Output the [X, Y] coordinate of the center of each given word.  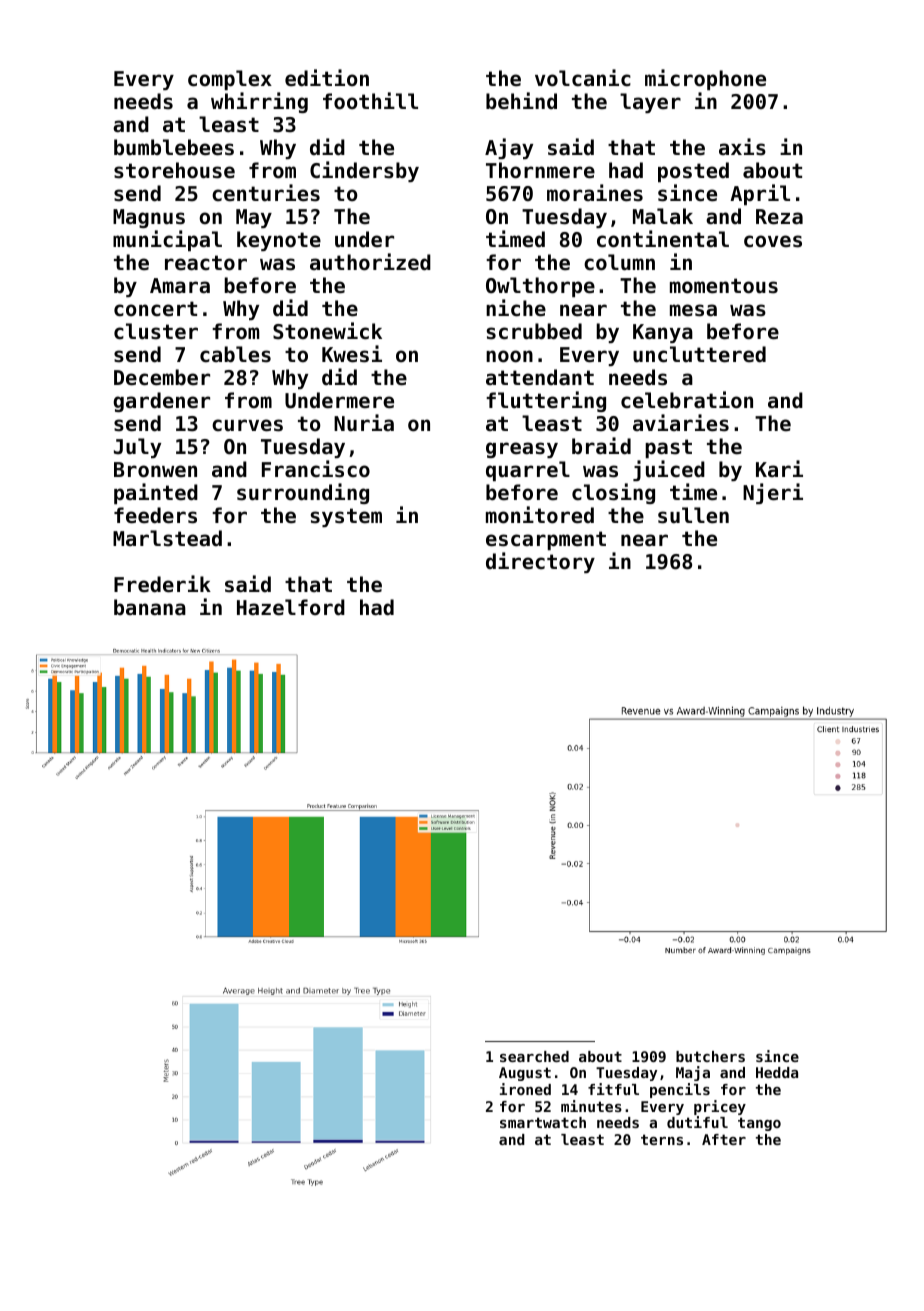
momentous [724, 286]
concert [155, 309]
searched [534, 1056]
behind [521, 101]
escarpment [546, 540]
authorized [370, 262]
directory [540, 562]
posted [693, 172]
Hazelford [291, 607]
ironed [525, 1089]
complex [230, 80]
